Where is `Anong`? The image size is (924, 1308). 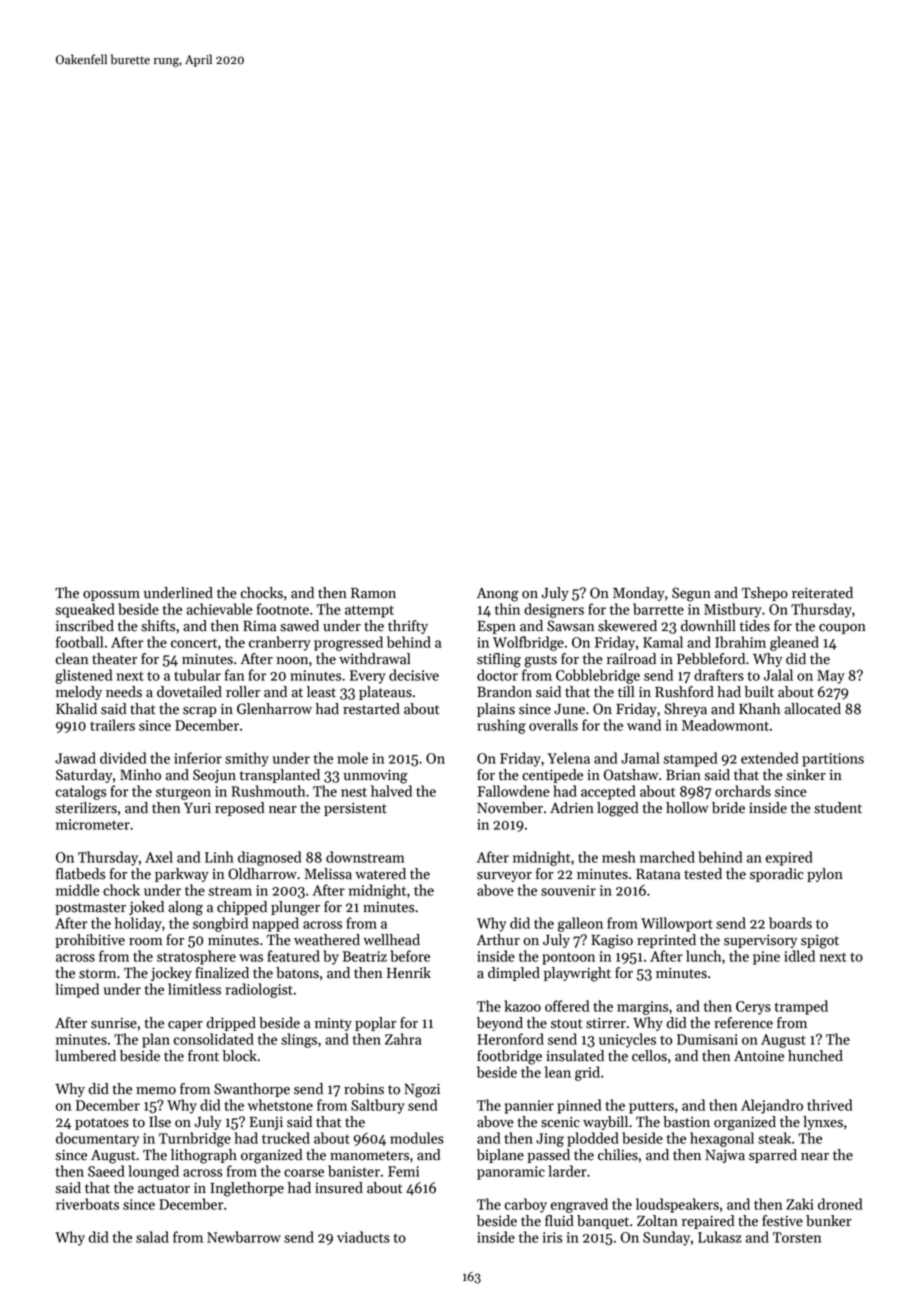 Anong is located at coordinates (498, 595).
